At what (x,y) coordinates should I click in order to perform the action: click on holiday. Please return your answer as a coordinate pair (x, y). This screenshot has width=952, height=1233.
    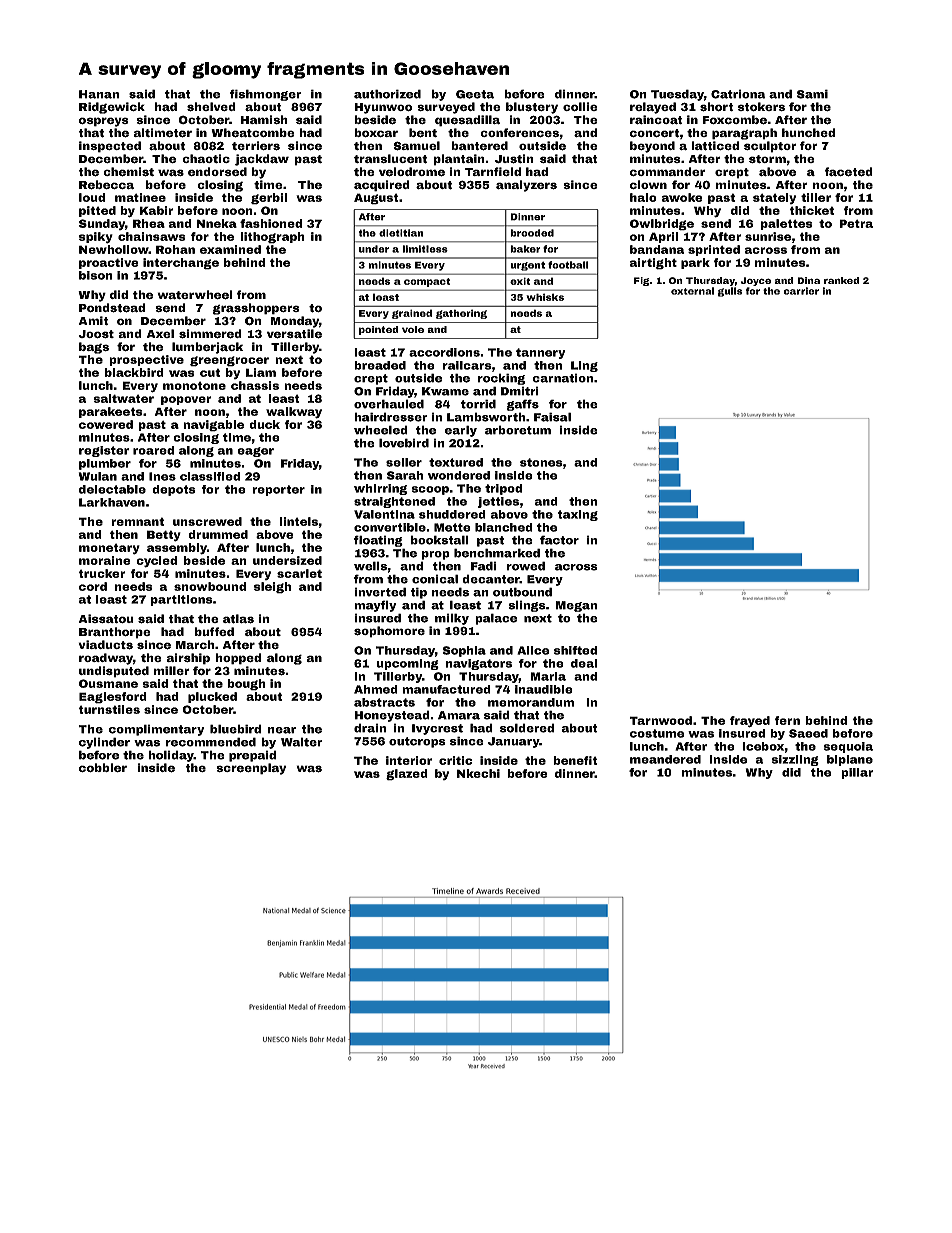
    Looking at the image, I should click on (171, 756).
